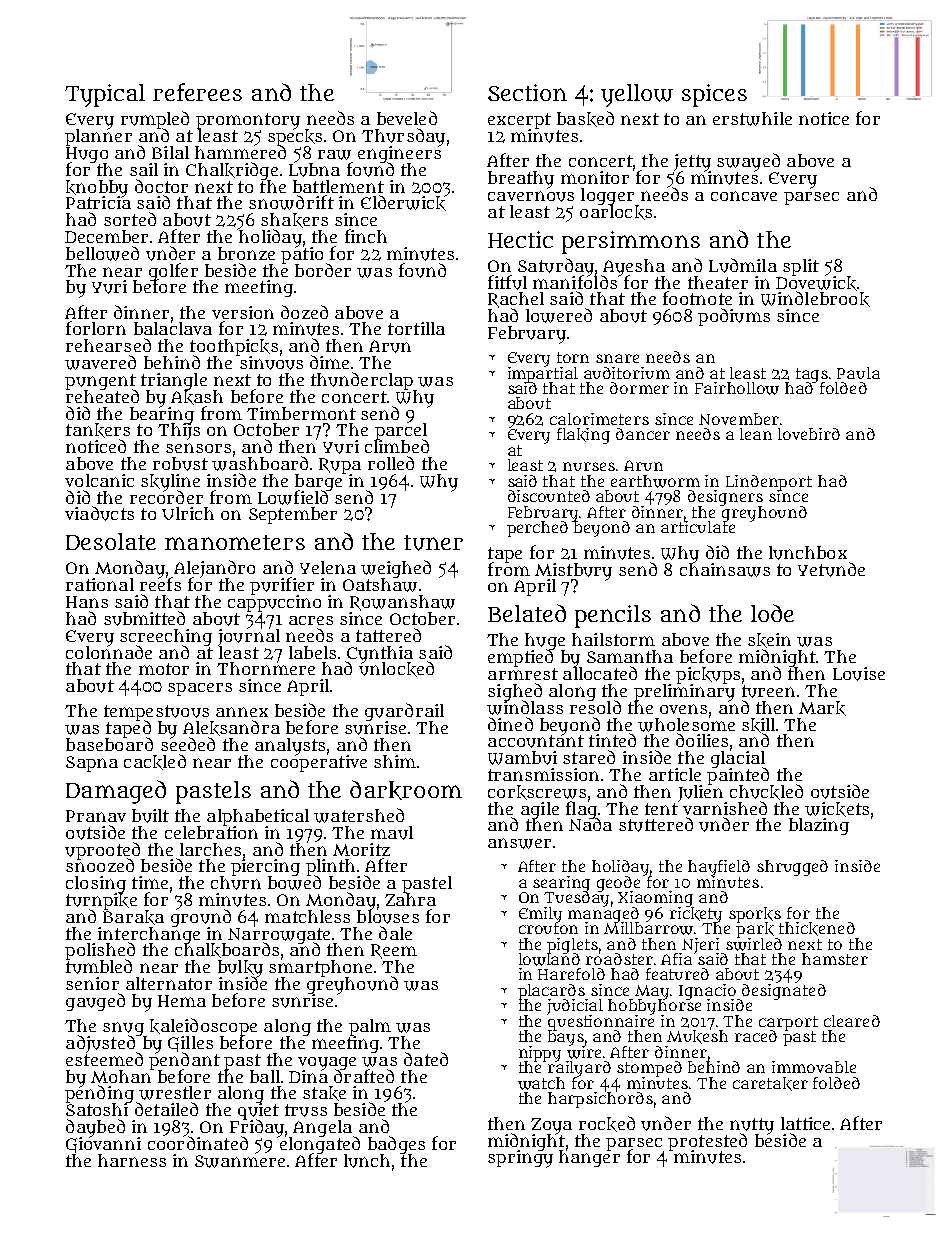 The image size is (952, 1233). What do you see at coordinates (240, 1161) in the screenshot?
I see `Swanmere` at bounding box center [240, 1161].
